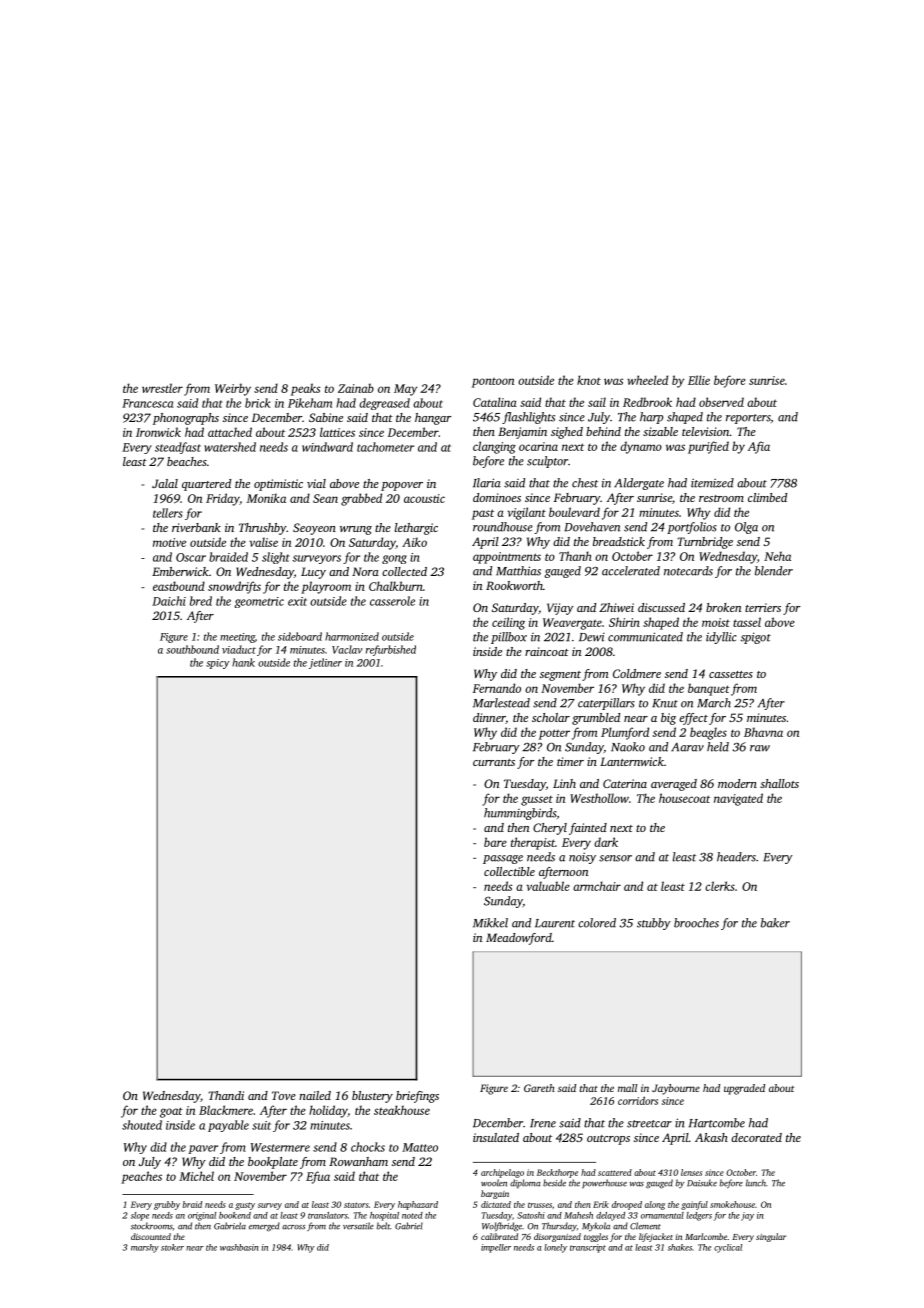 This screenshot has width=924, height=1308. I want to click on baker, so click(775, 923).
